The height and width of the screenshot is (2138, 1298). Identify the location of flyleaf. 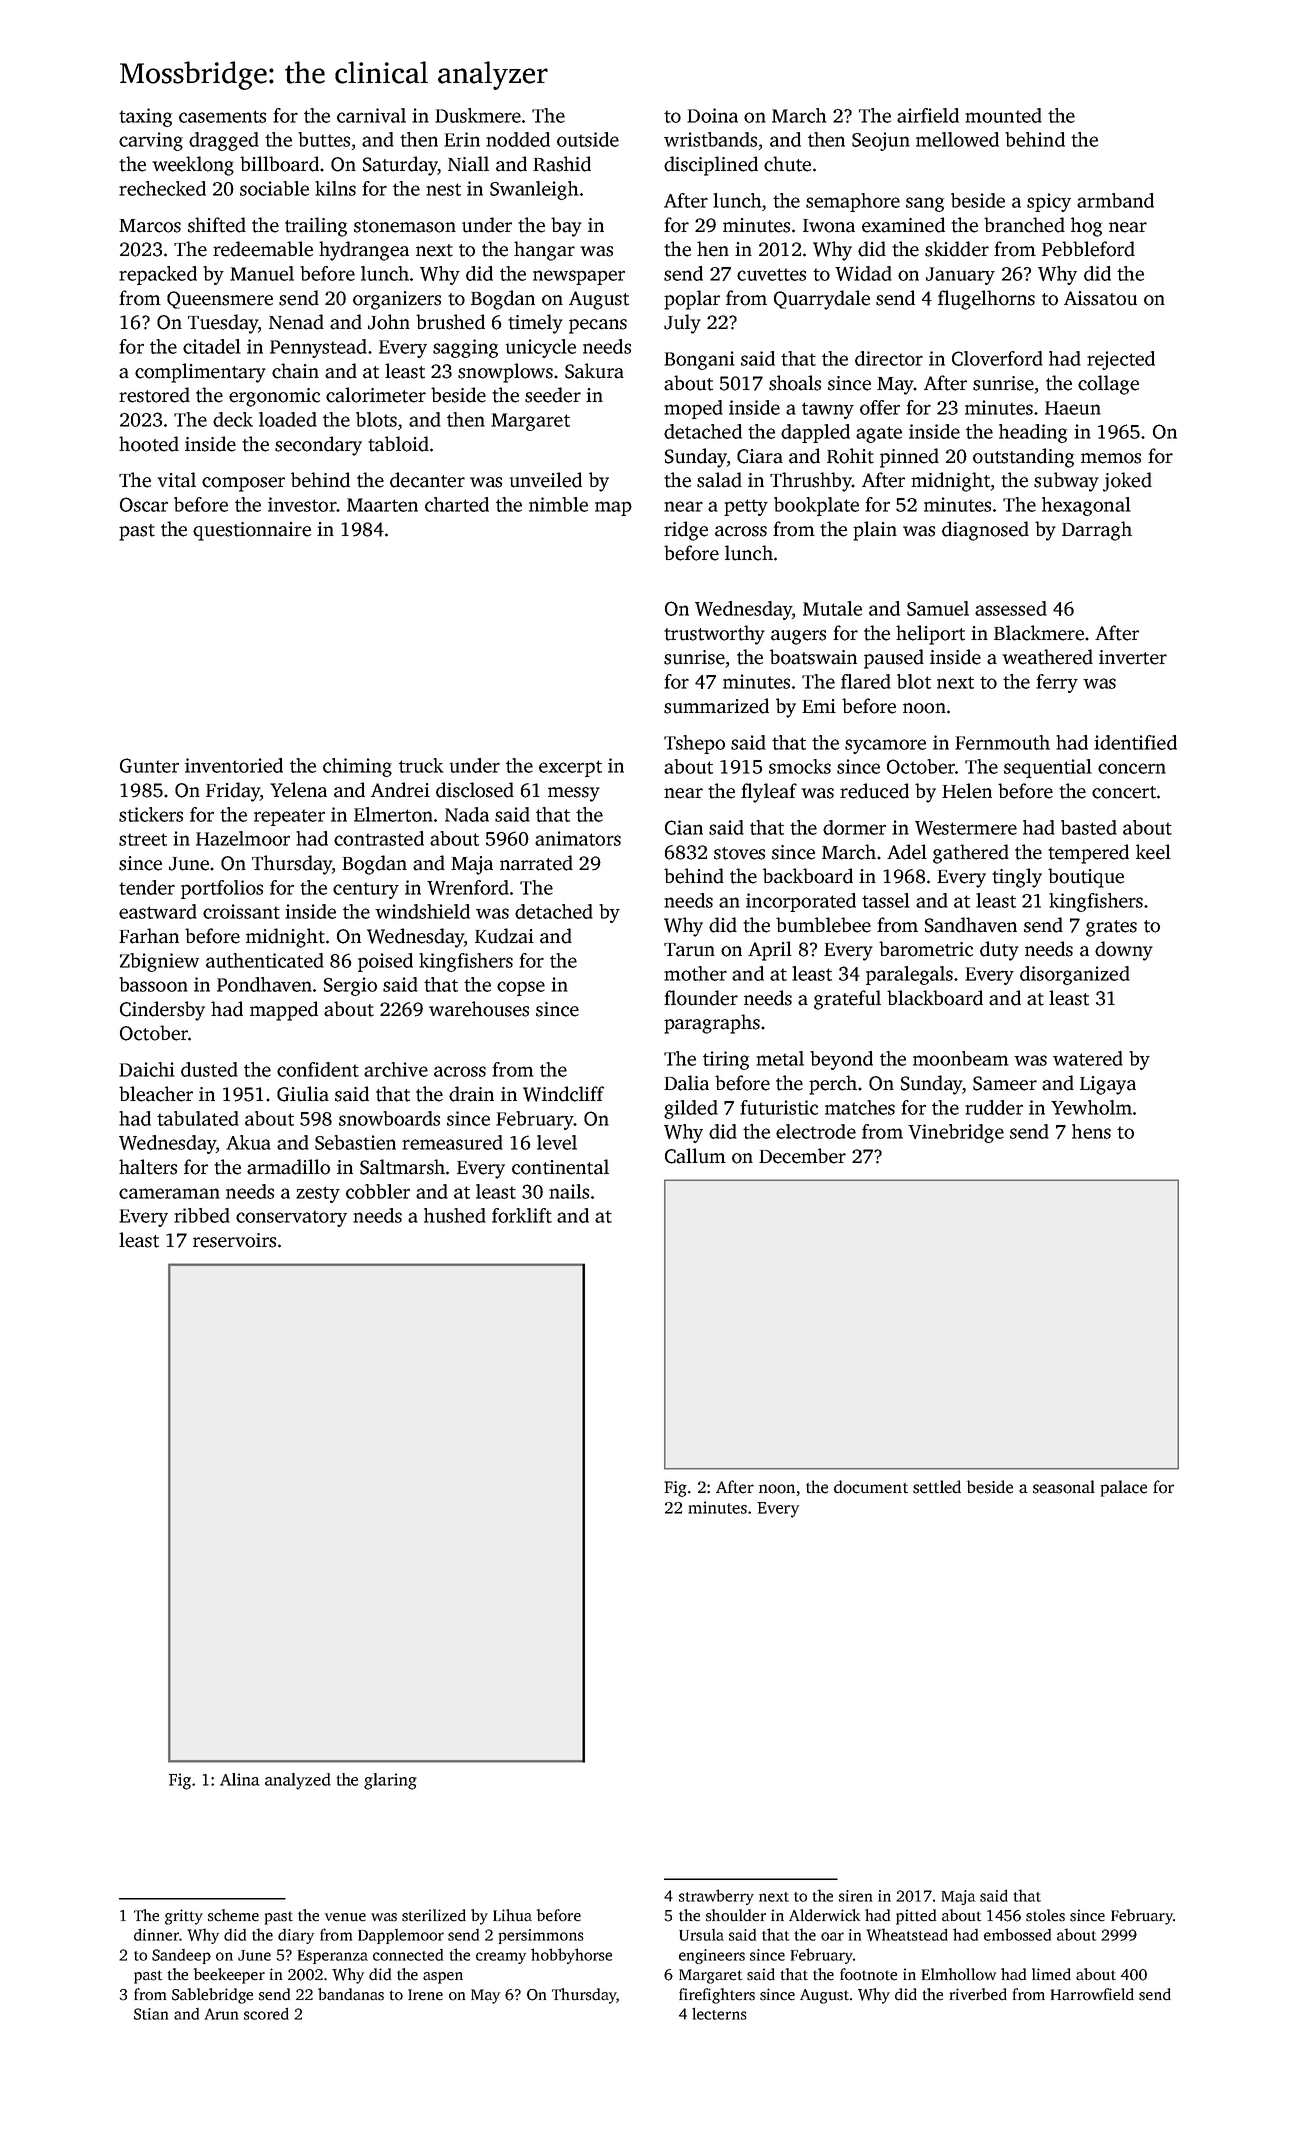
(769, 793).
